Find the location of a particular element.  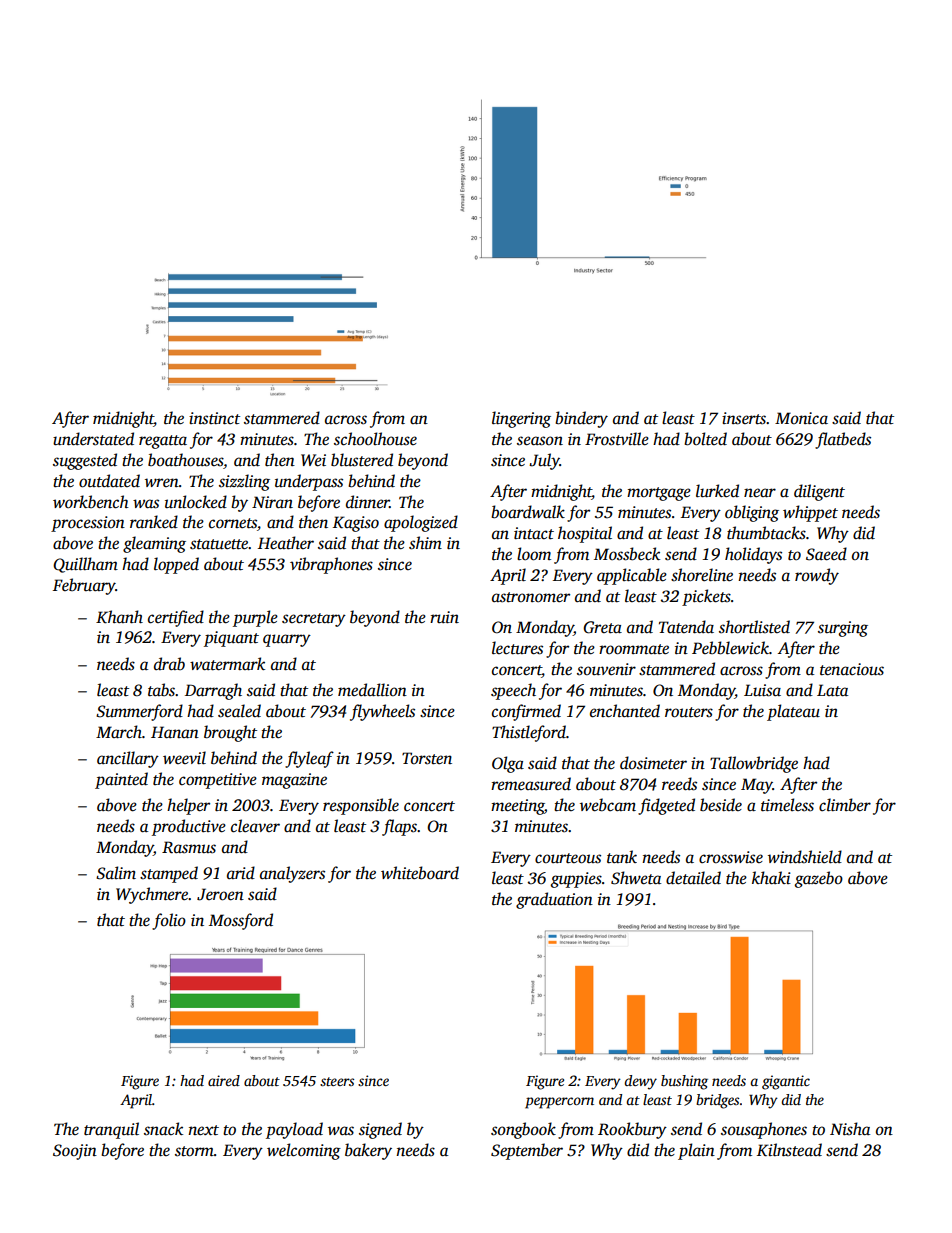

dosimeter is located at coordinates (653, 763).
